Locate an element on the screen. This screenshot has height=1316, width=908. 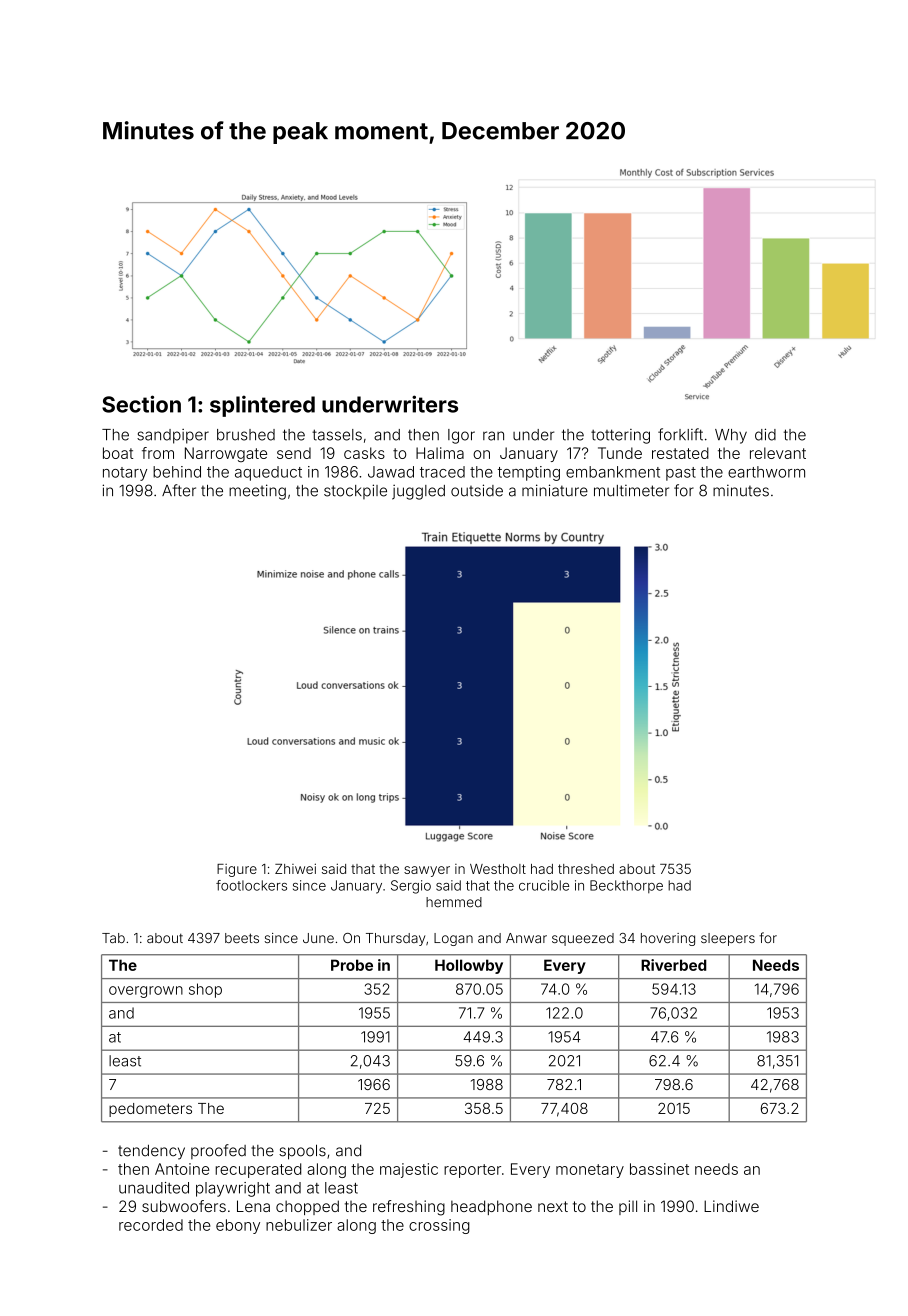
multimeter is located at coordinates (631, 491).
